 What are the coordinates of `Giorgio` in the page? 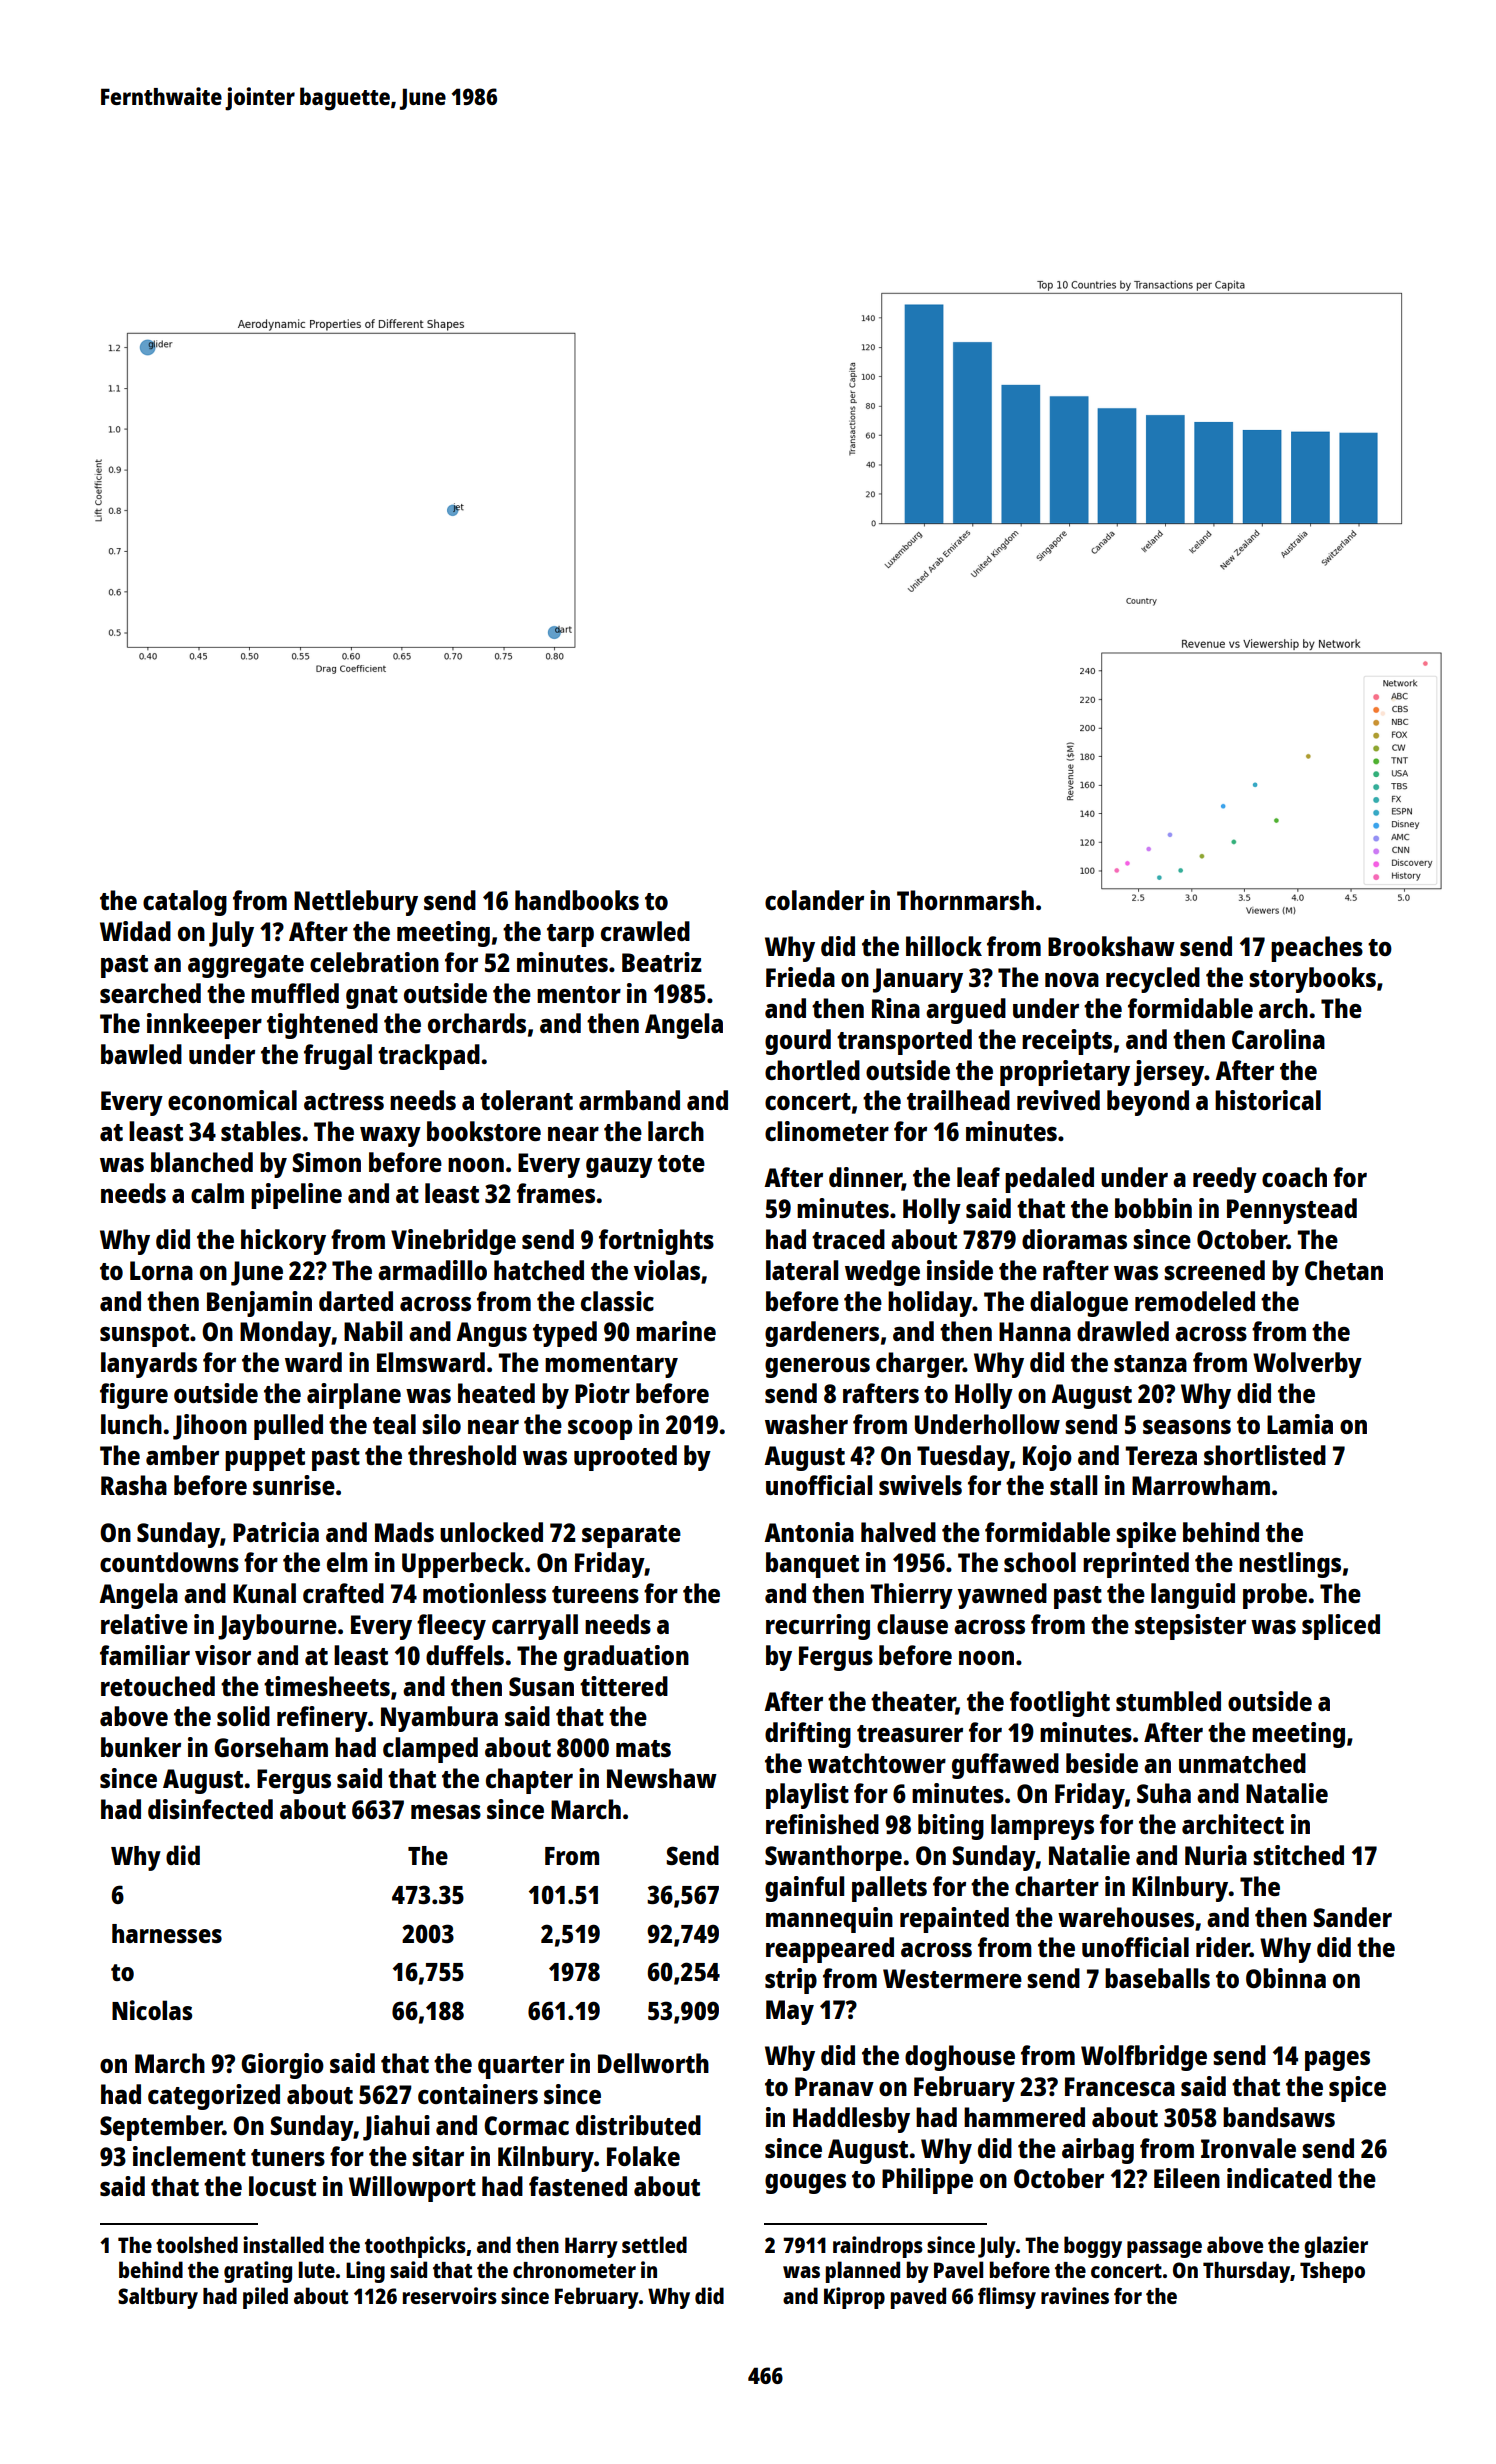 It's located at (282, 2066).
